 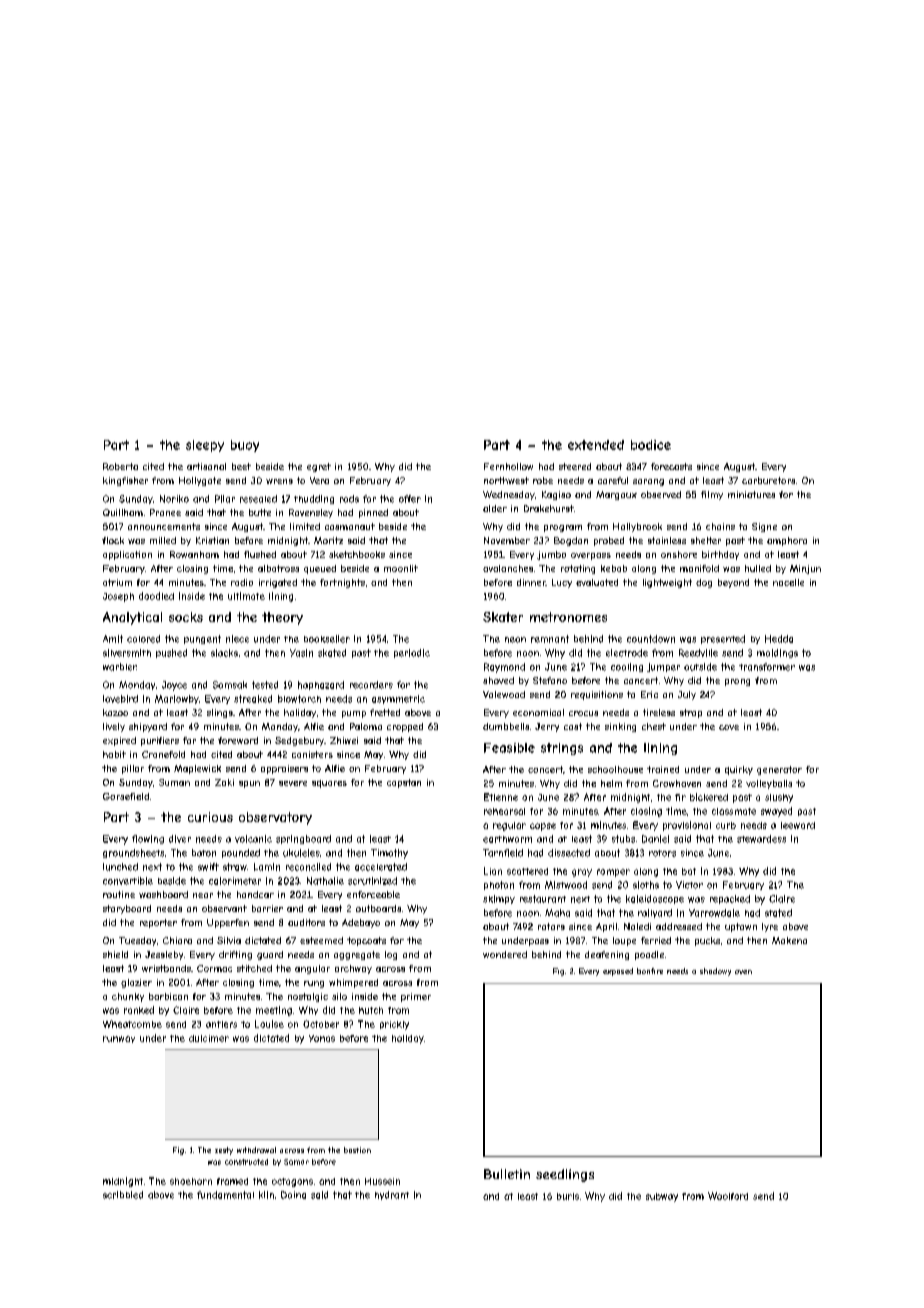 I want to click on Pranee, so click(x=165, y=512).
